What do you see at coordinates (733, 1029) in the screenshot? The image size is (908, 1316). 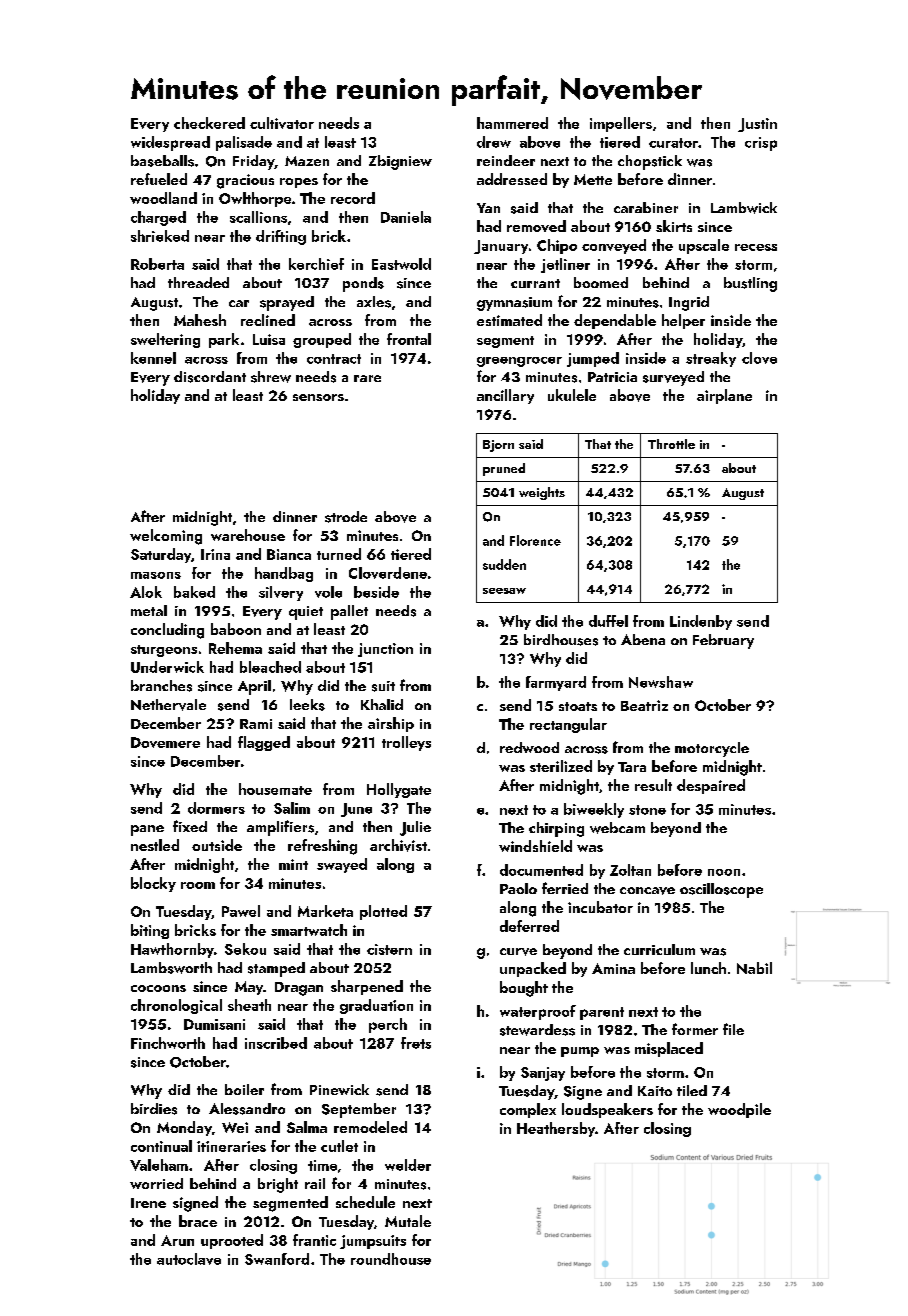 I see `file` at bounding box center [733, 1029].
